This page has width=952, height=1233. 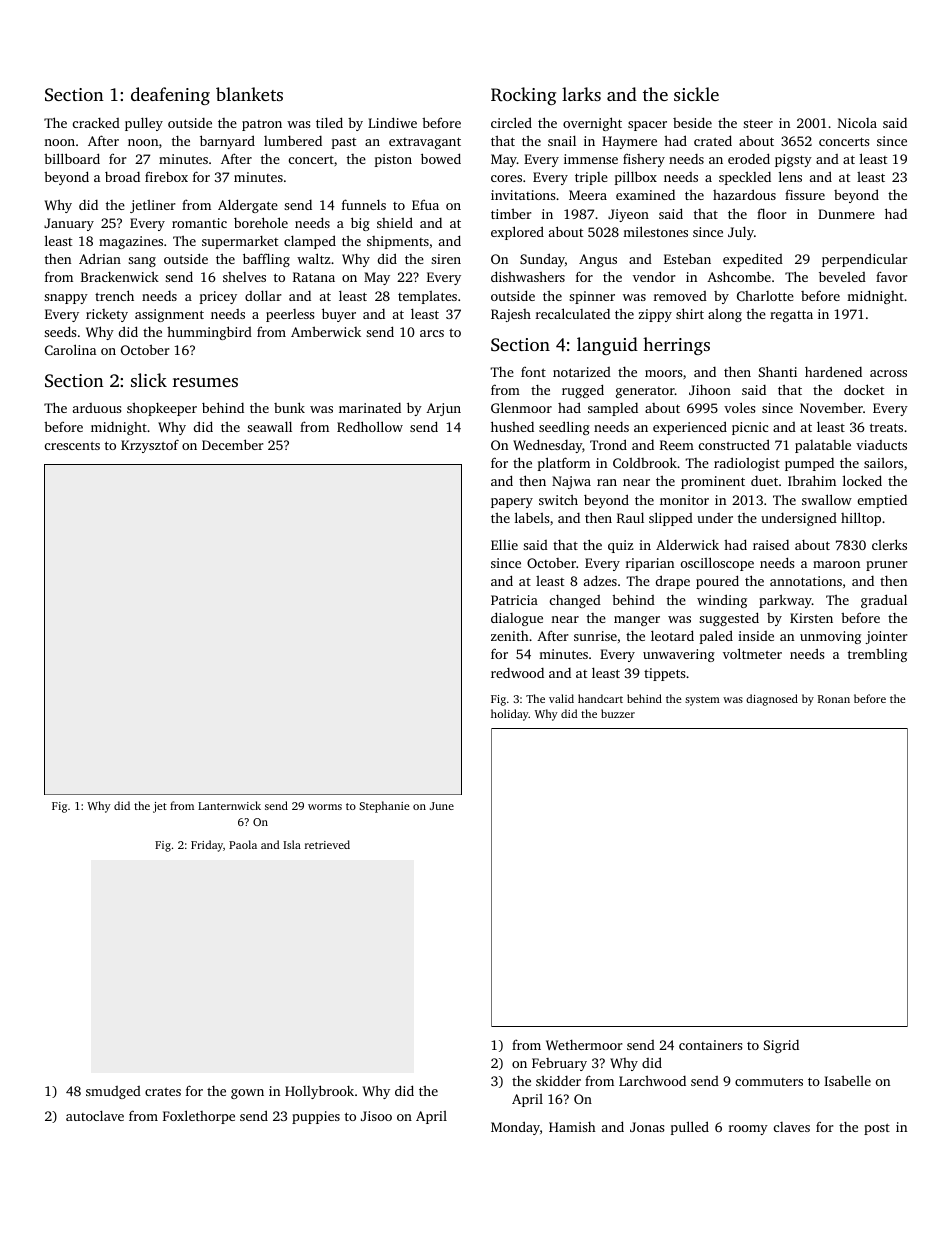 What do you see at coordinates (512, 426) in the page?
I see `hushed` at bounding box center [512, 426].
